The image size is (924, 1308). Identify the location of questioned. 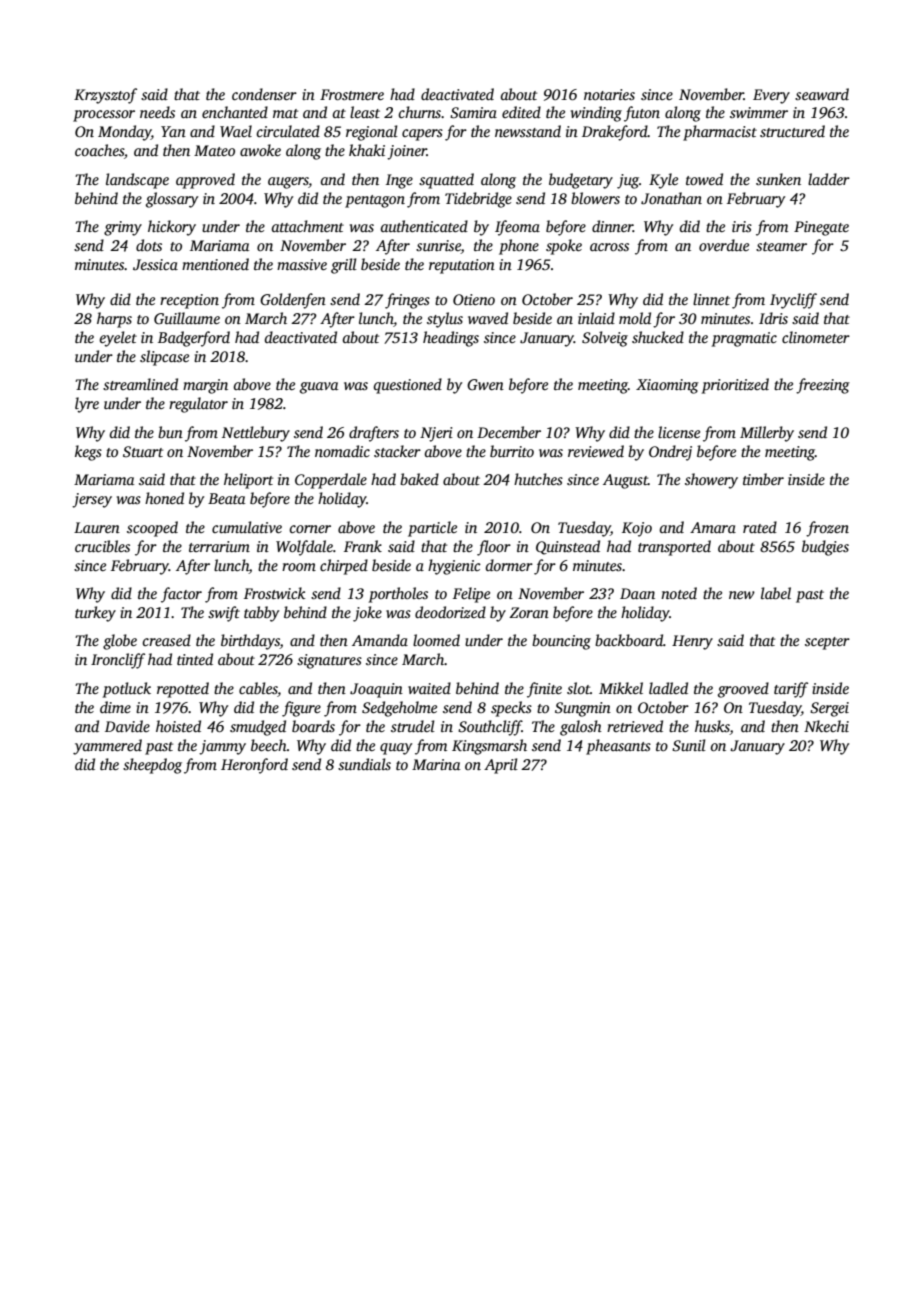
(407, 386).
